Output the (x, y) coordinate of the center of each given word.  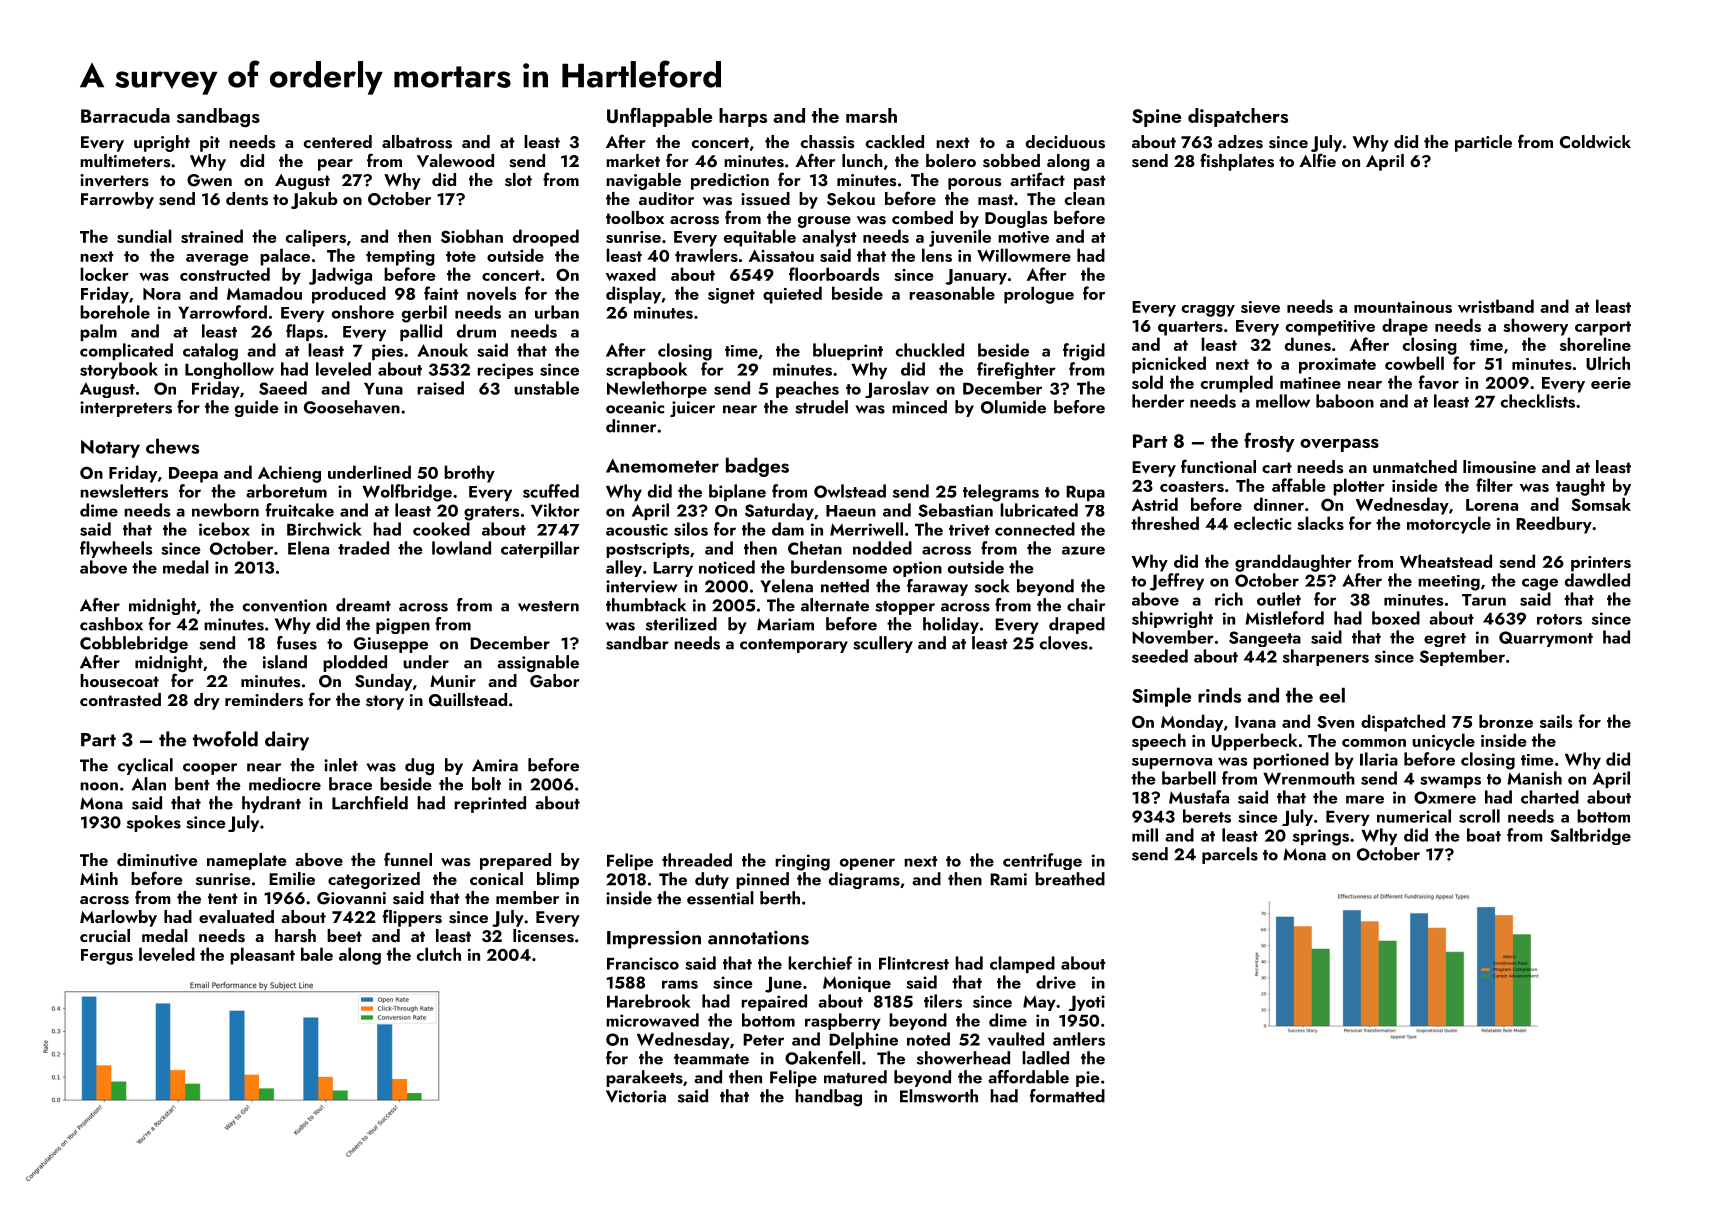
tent (223, 898)
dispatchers (1238, 117)
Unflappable (659, 117)
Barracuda (125, 115)
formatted (1067, 1096)
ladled (1045, 1058)
